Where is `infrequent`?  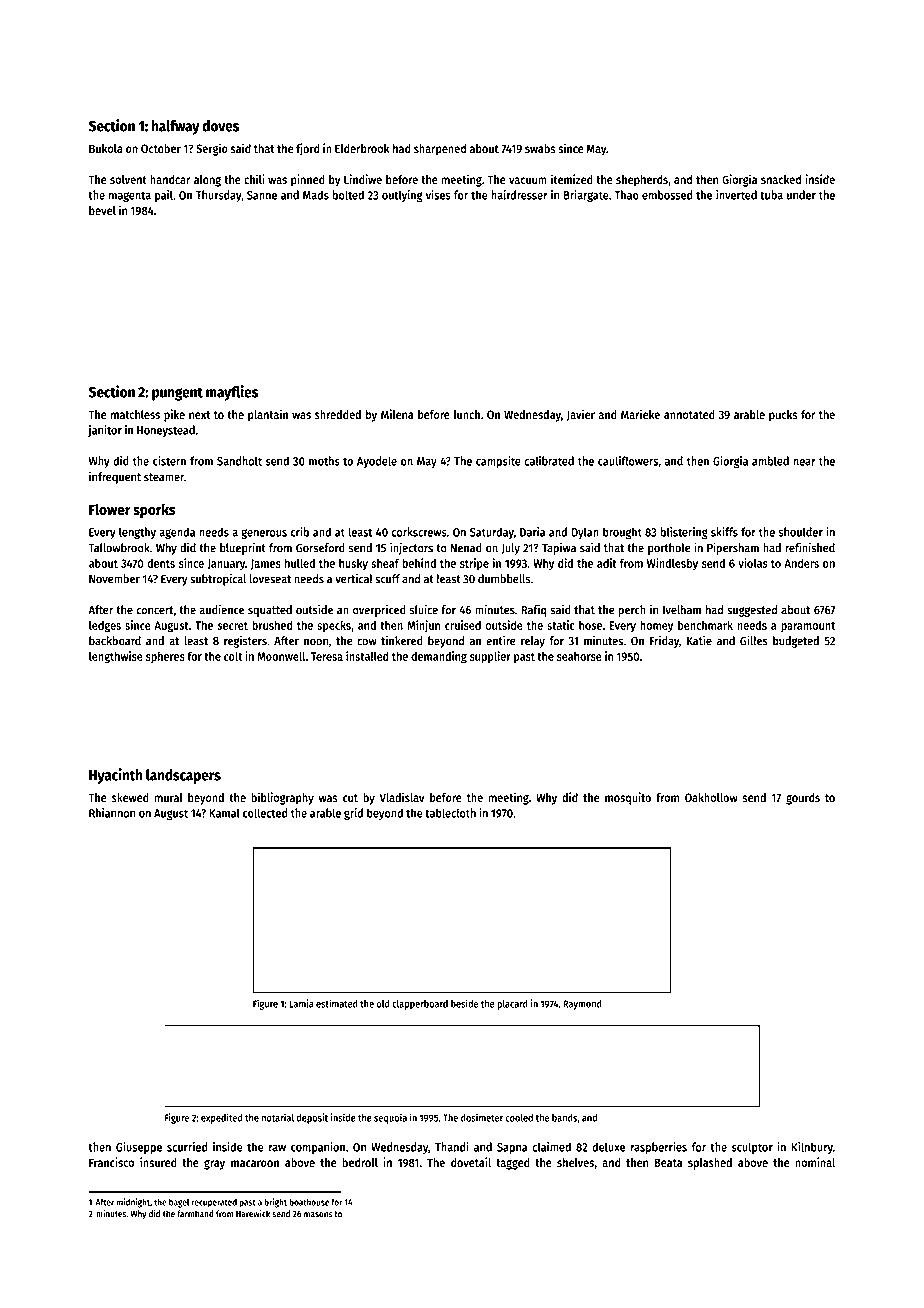 infrequent is located at coordinates (115, 478).
